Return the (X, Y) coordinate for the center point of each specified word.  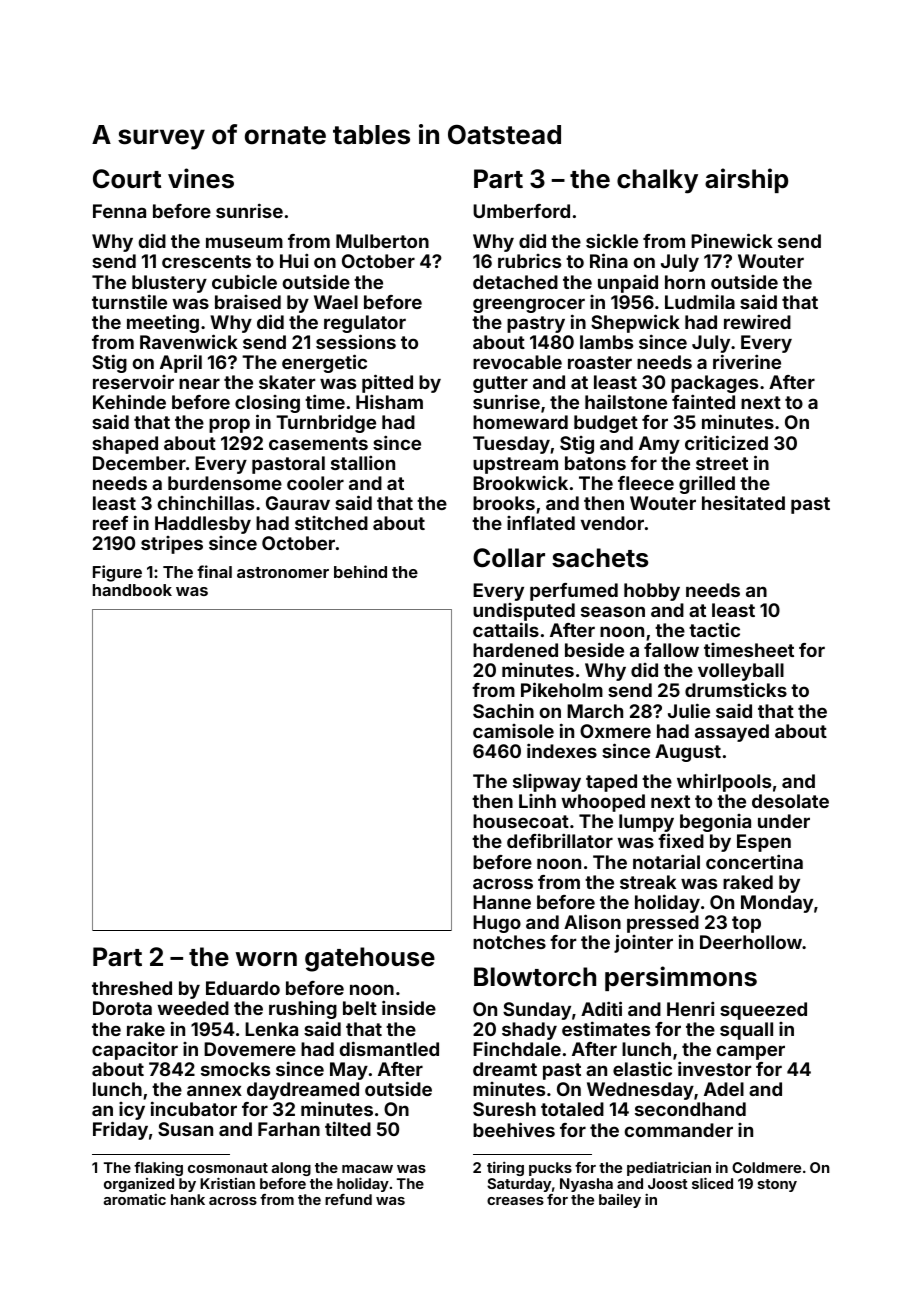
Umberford (521, 211)
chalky (657, 181)
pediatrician (669, 1169)
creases (515, 1201)
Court (127, 179)
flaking (158, 1169)
